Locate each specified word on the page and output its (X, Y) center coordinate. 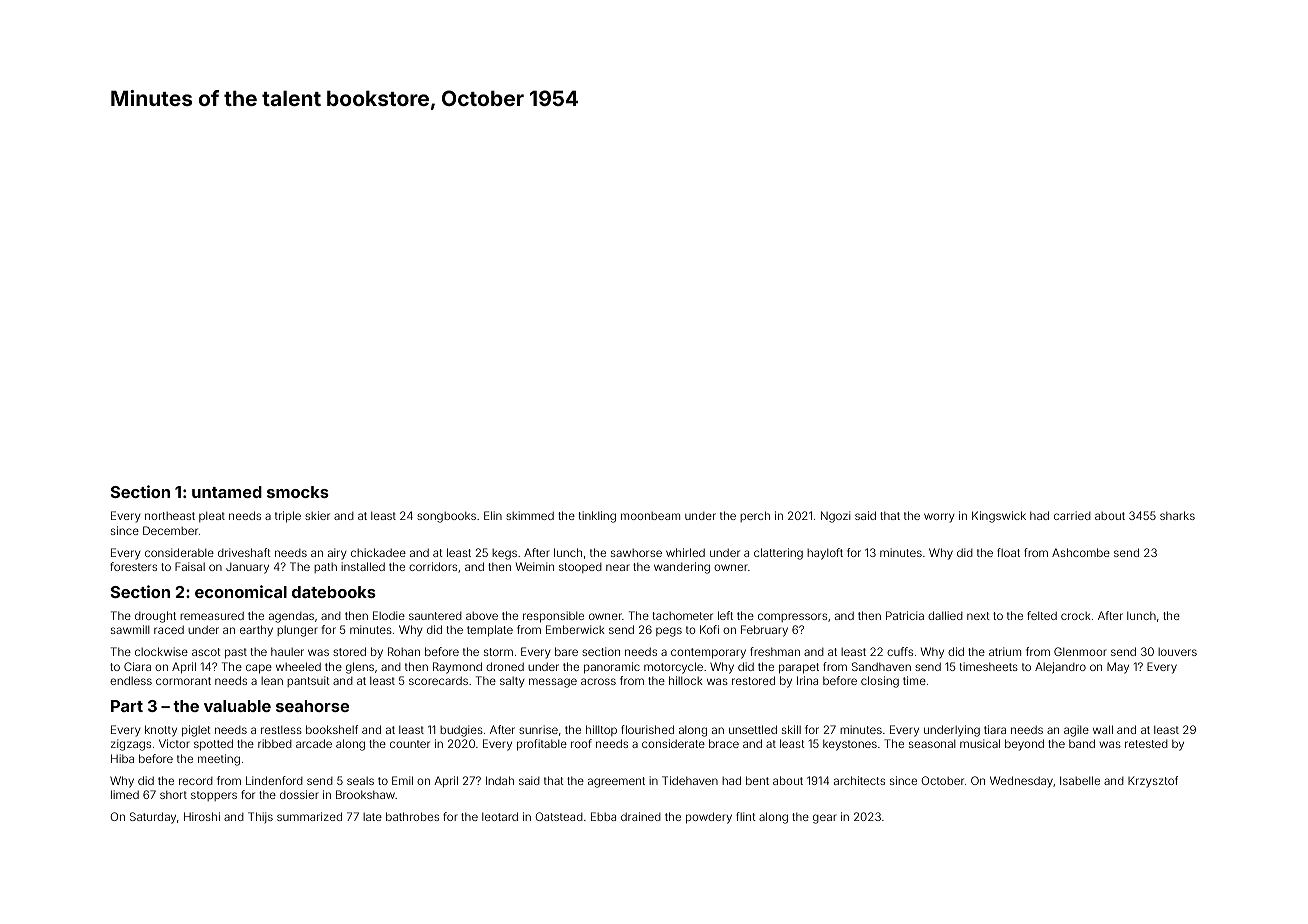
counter (410, 744)
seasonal (932, 743)
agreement (616, 782)
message (553, 683)
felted (1042, 615)
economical (241, 591)
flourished (647, 729)
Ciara (137, 666)
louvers (1177, 652)
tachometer (683, 616)
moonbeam (650, 516)
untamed (227, 492)
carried (1072, 515)
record (196, 781)
